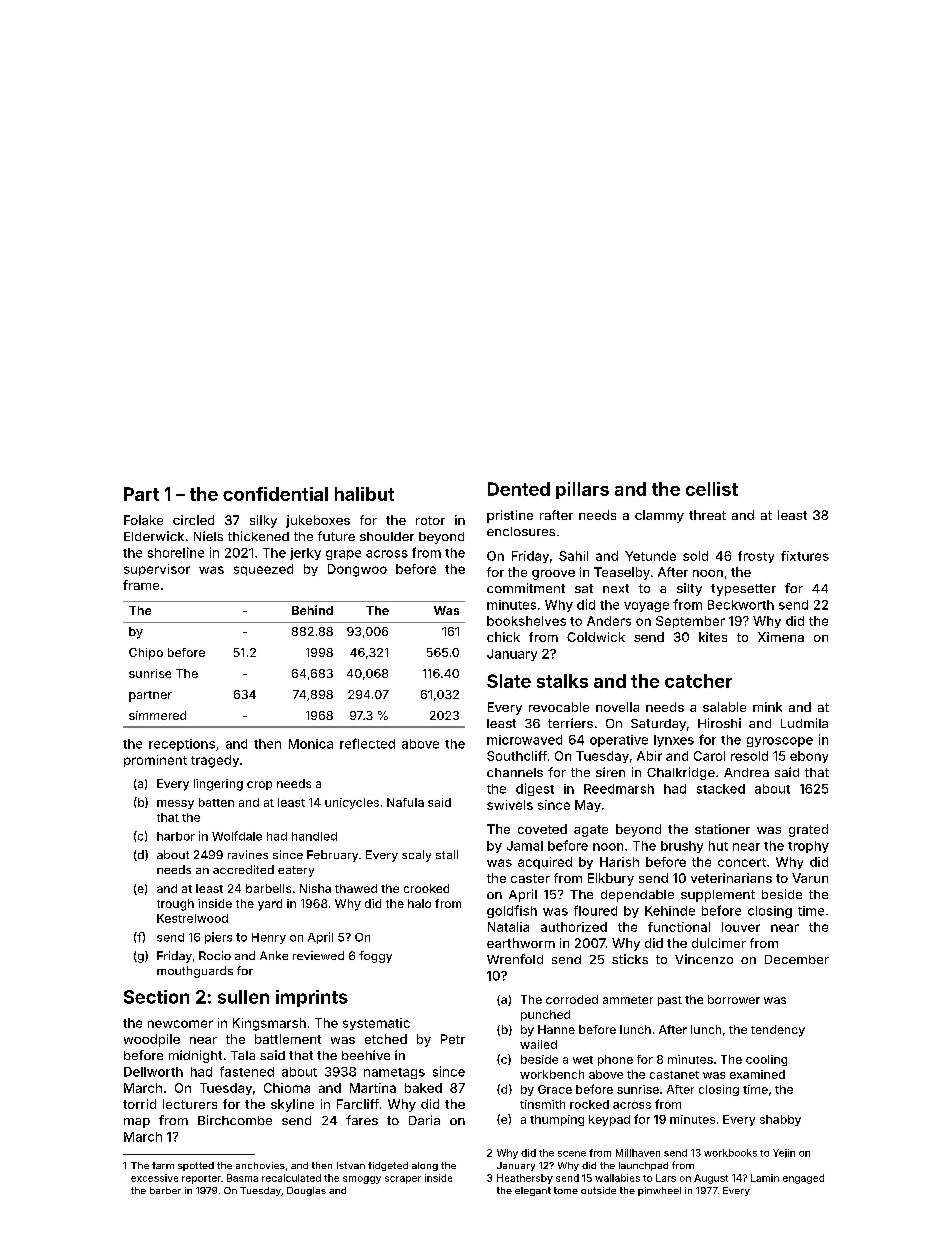 Image resolution: width=952 pixels, height=1233 pixels. I want to click on Saturday, so click(658, 725).
